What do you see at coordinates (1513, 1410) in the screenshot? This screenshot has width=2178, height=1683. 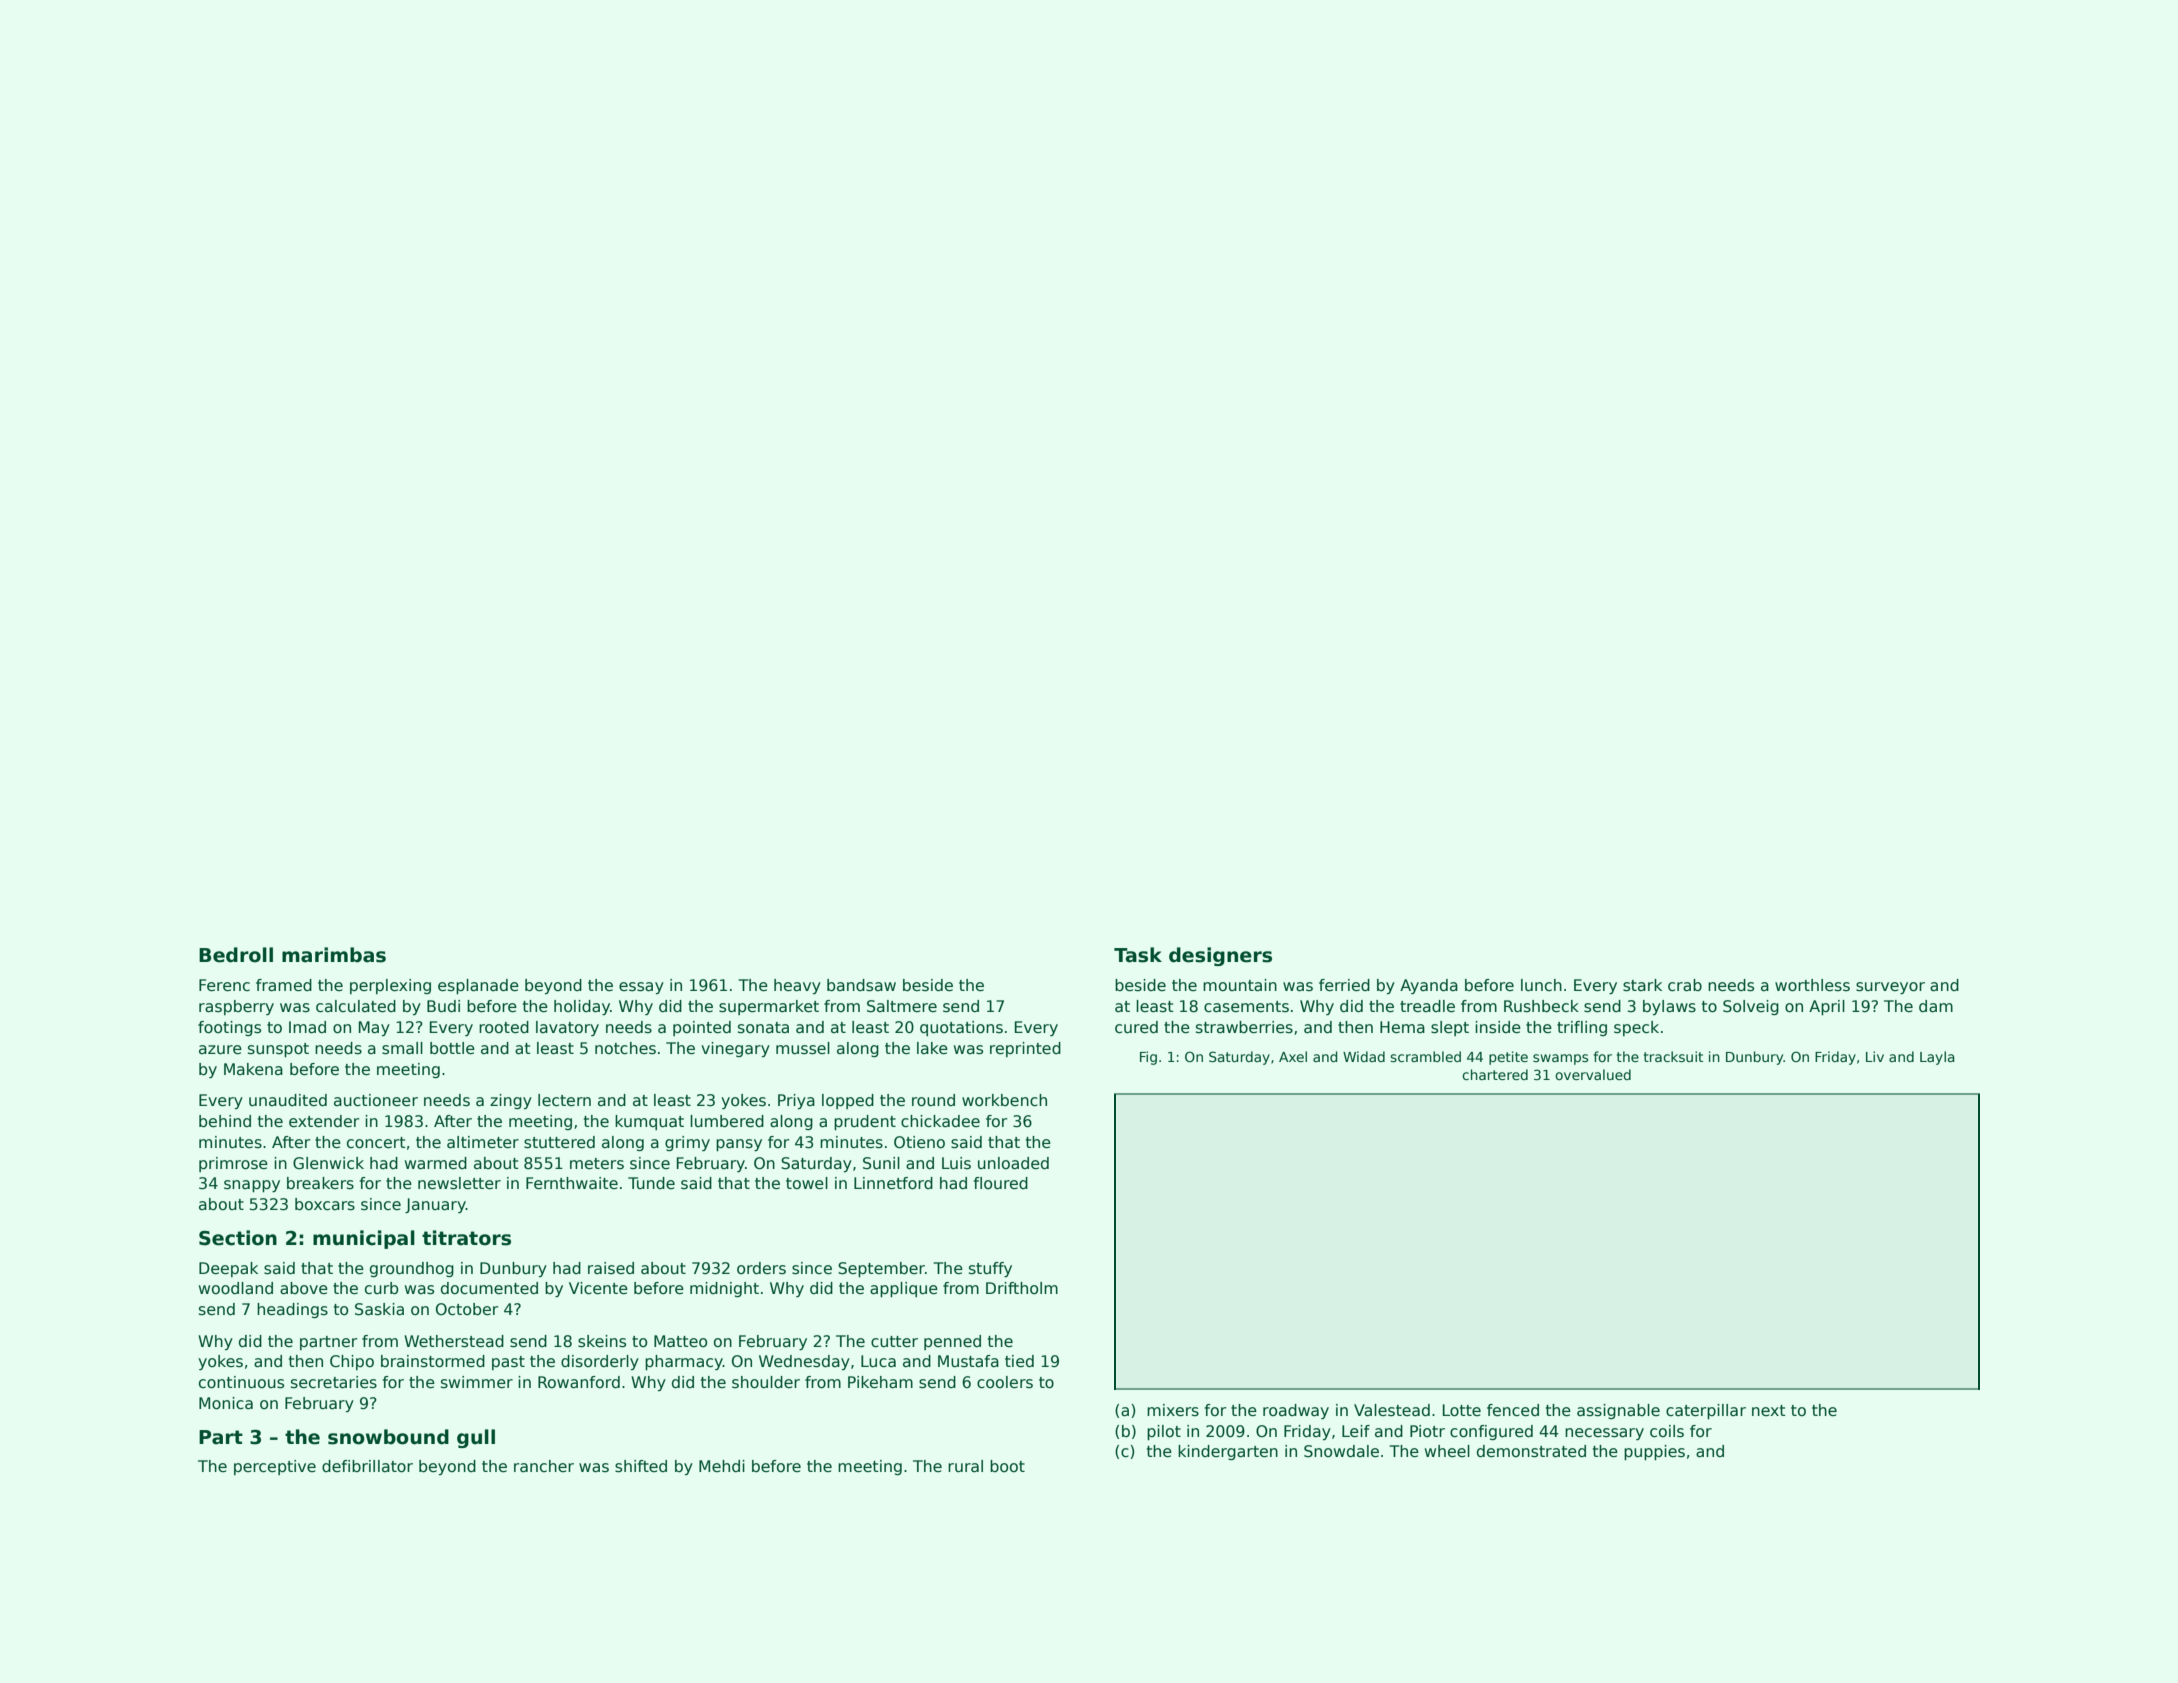 I see `fenced` at bounding box center [1513, 1410].
